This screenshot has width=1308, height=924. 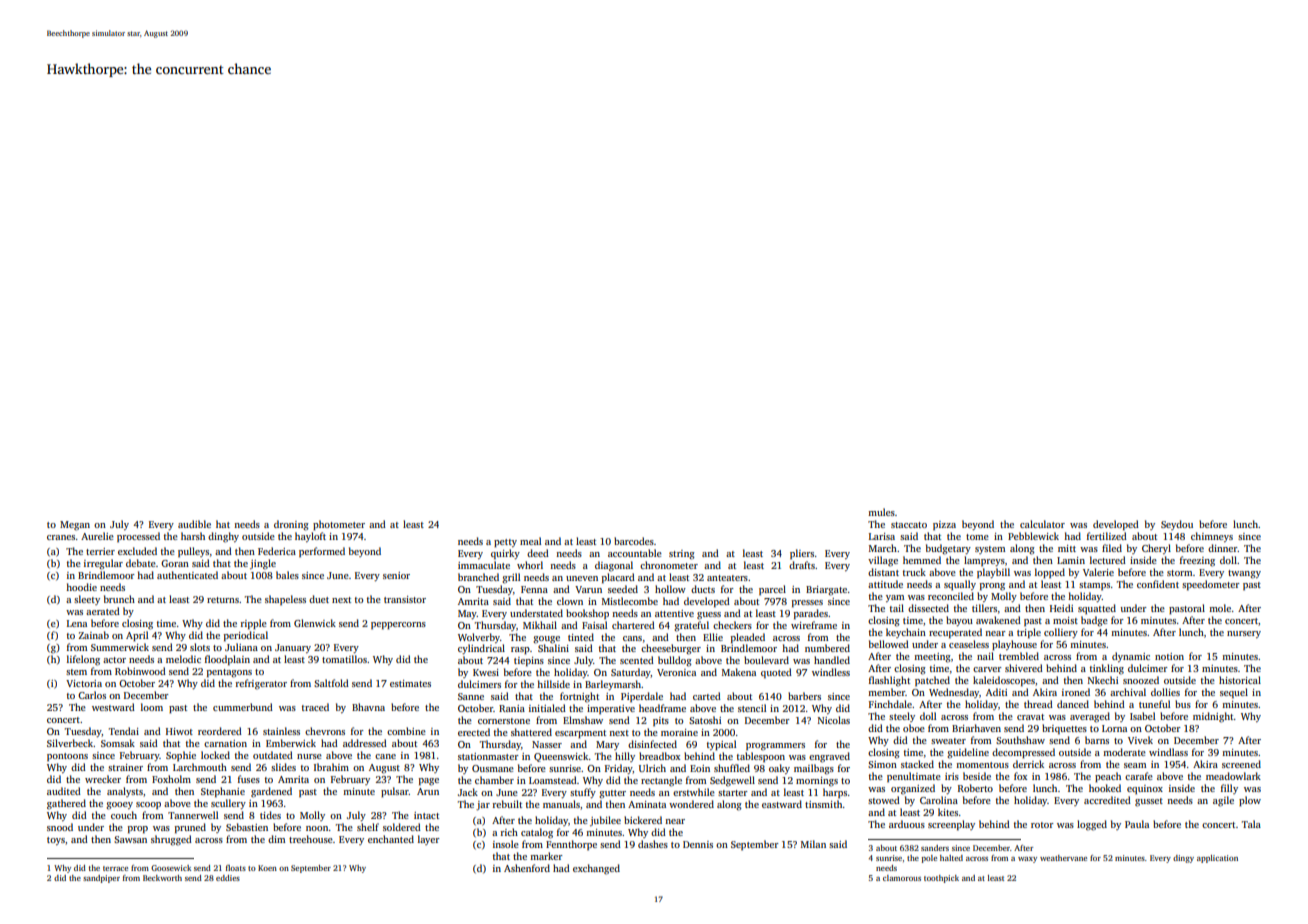 I want to click on calculator, so click(x=1042, y=524).
